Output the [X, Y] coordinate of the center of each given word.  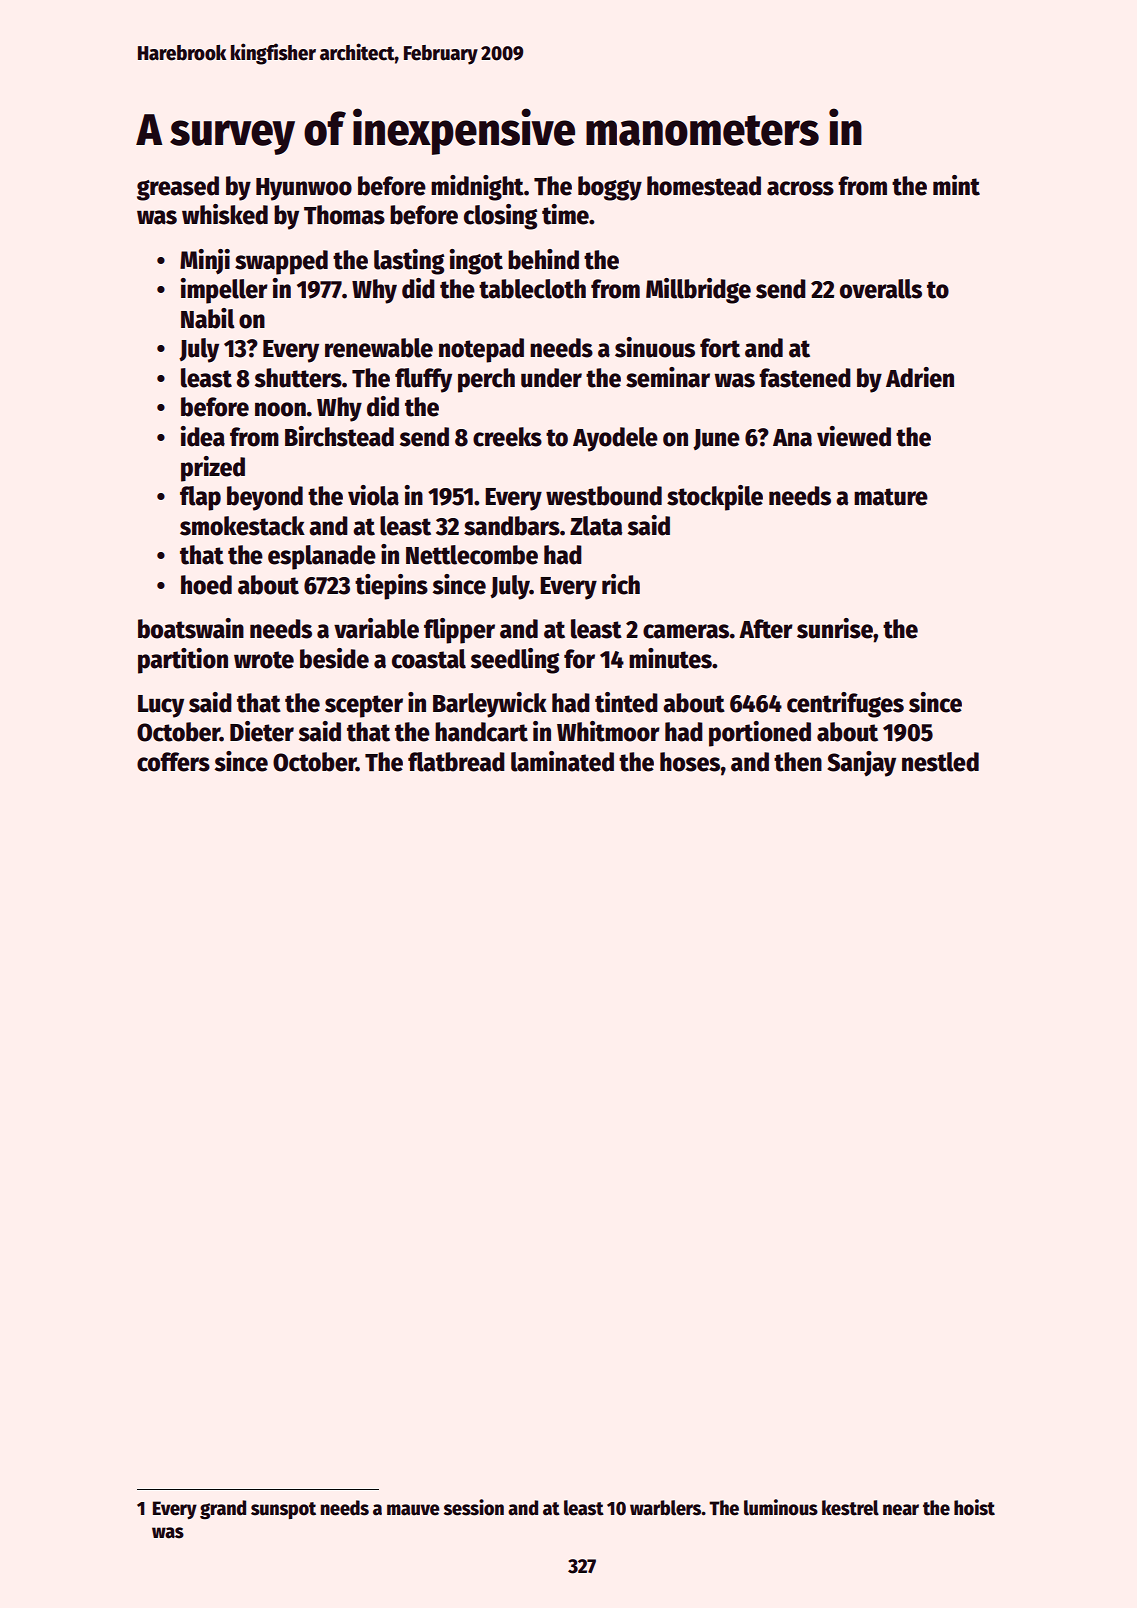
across [800, 188]
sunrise [835, 628]
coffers [173, 762]
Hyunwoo [304, 189]
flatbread [456, 762]
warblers [666, 1508]
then [798, 762]
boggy [610, 188]
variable [376, 628]
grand [223, 1510]
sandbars [512, 526]
